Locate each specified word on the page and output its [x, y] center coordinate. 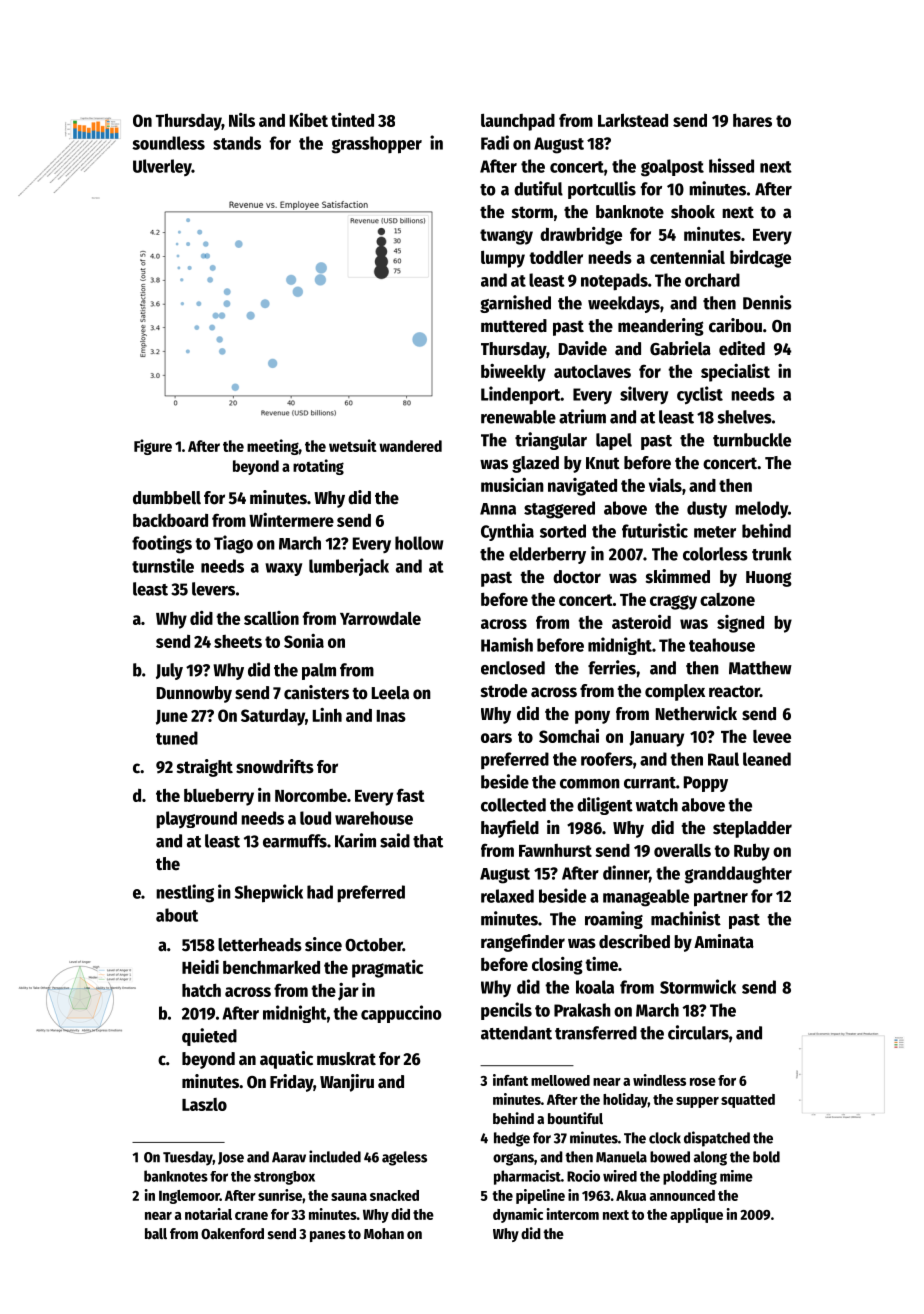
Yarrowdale [380, 618]
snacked [394, 1195]
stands [237, 143]
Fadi [495, 142]
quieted [209, 1037]
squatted [748, 1101]
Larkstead [633, 120]
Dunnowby [194, 694]
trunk [772, 554]
